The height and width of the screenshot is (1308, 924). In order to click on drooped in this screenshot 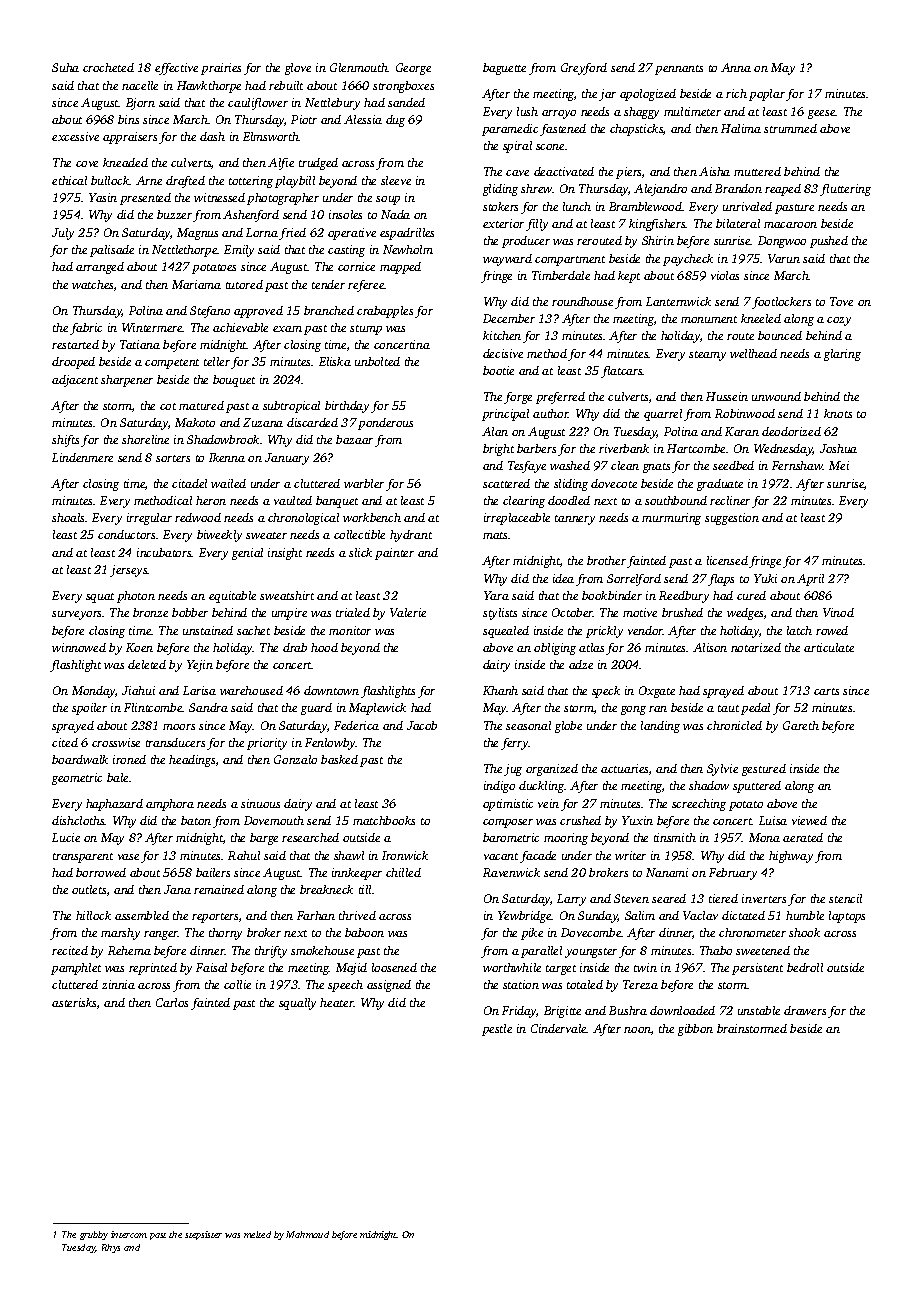, I will do `click(73, 363)`.
